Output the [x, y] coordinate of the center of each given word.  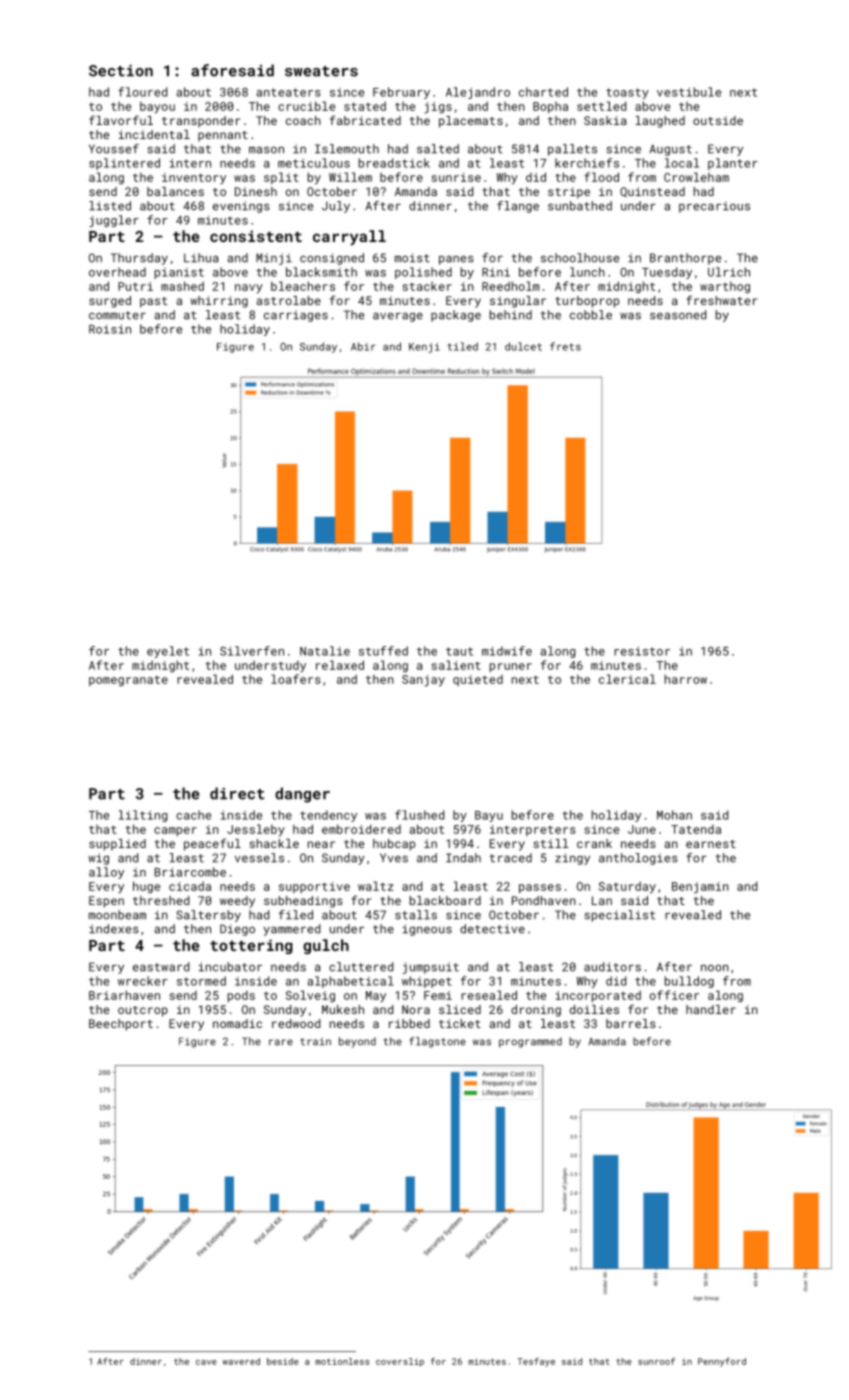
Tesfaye [536, 1362]
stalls [416, 915]
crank [594, 843]
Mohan [674, 815]
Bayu [489, 816]
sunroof [656, 1361]
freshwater [721, 300]
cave [206, 1362]
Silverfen [252, 651]
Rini [496, 272]
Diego [237, 930]
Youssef [114, 149]
